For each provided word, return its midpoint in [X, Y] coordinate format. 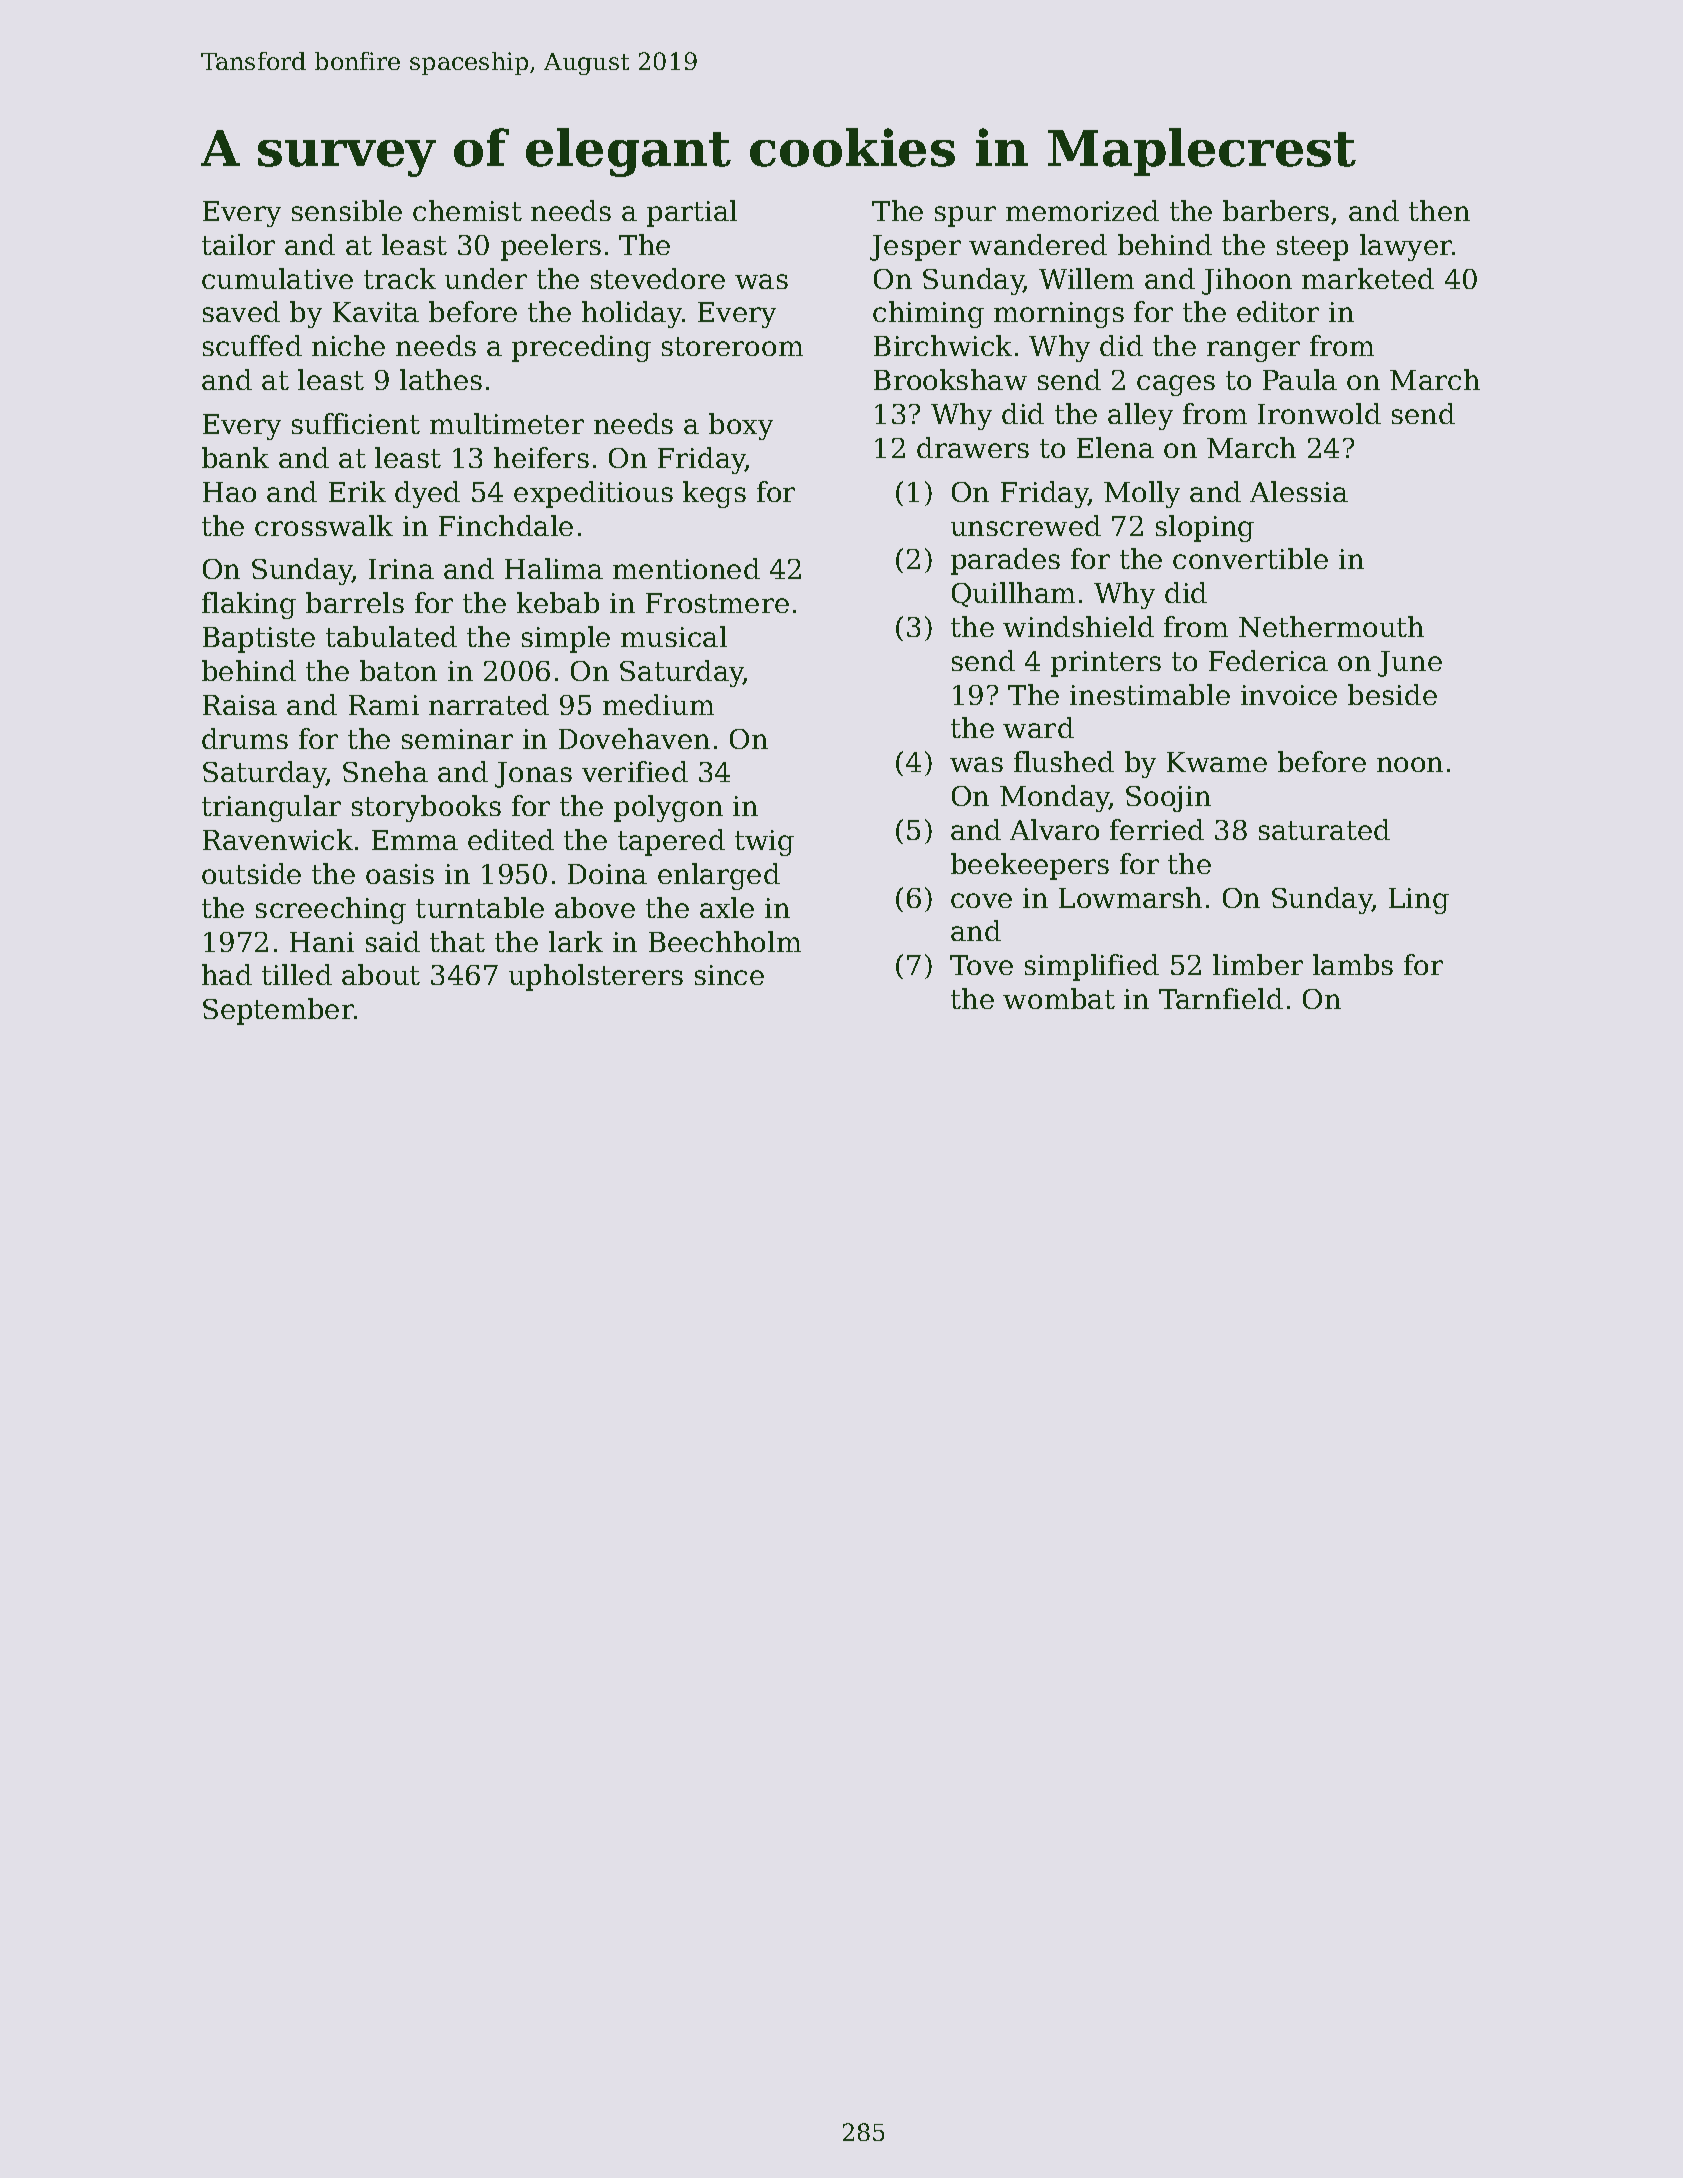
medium [658, 704]
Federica [1268, 660]
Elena [1115, 447]
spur [965, 216]
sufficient [356, 423]
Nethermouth [1331, 626]
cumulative [277, 278]
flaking [249, 605]
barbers [1276, 210]
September [278, 1011]
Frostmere [717, 603]
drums [245, 738]
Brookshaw [950, 379]
